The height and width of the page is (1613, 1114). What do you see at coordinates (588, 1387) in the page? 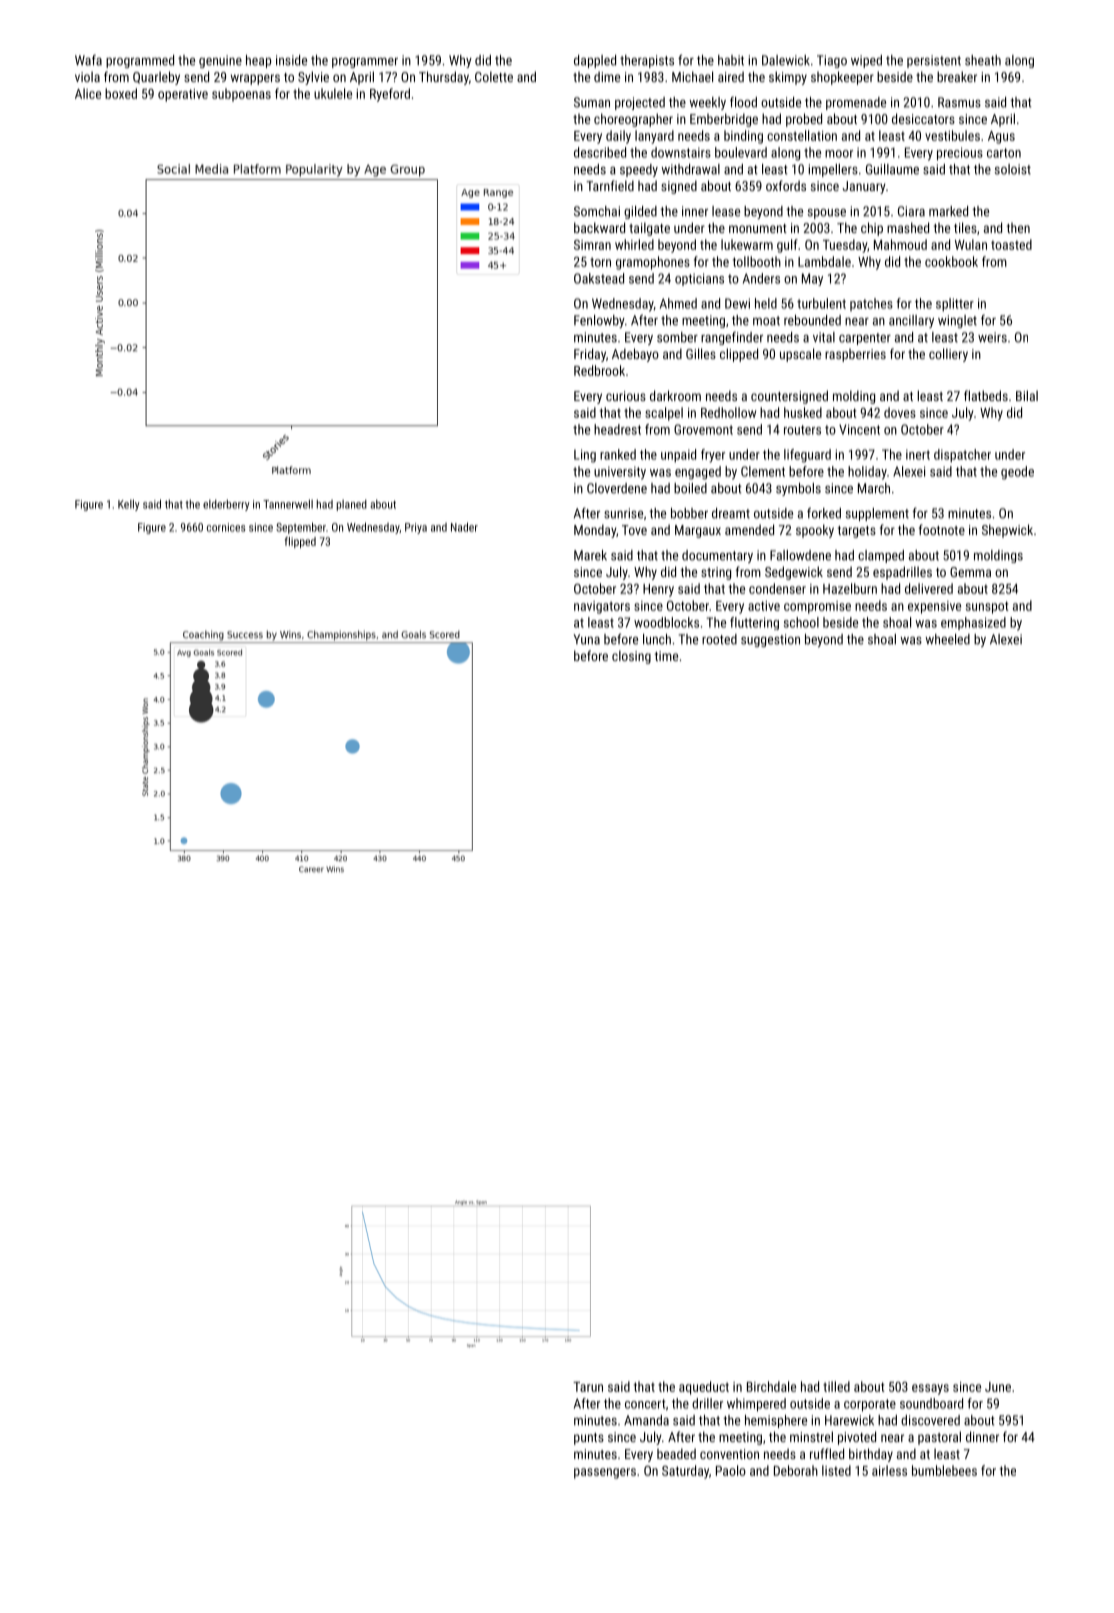
I see `Tarun` at bounding box center [588, 1387].
